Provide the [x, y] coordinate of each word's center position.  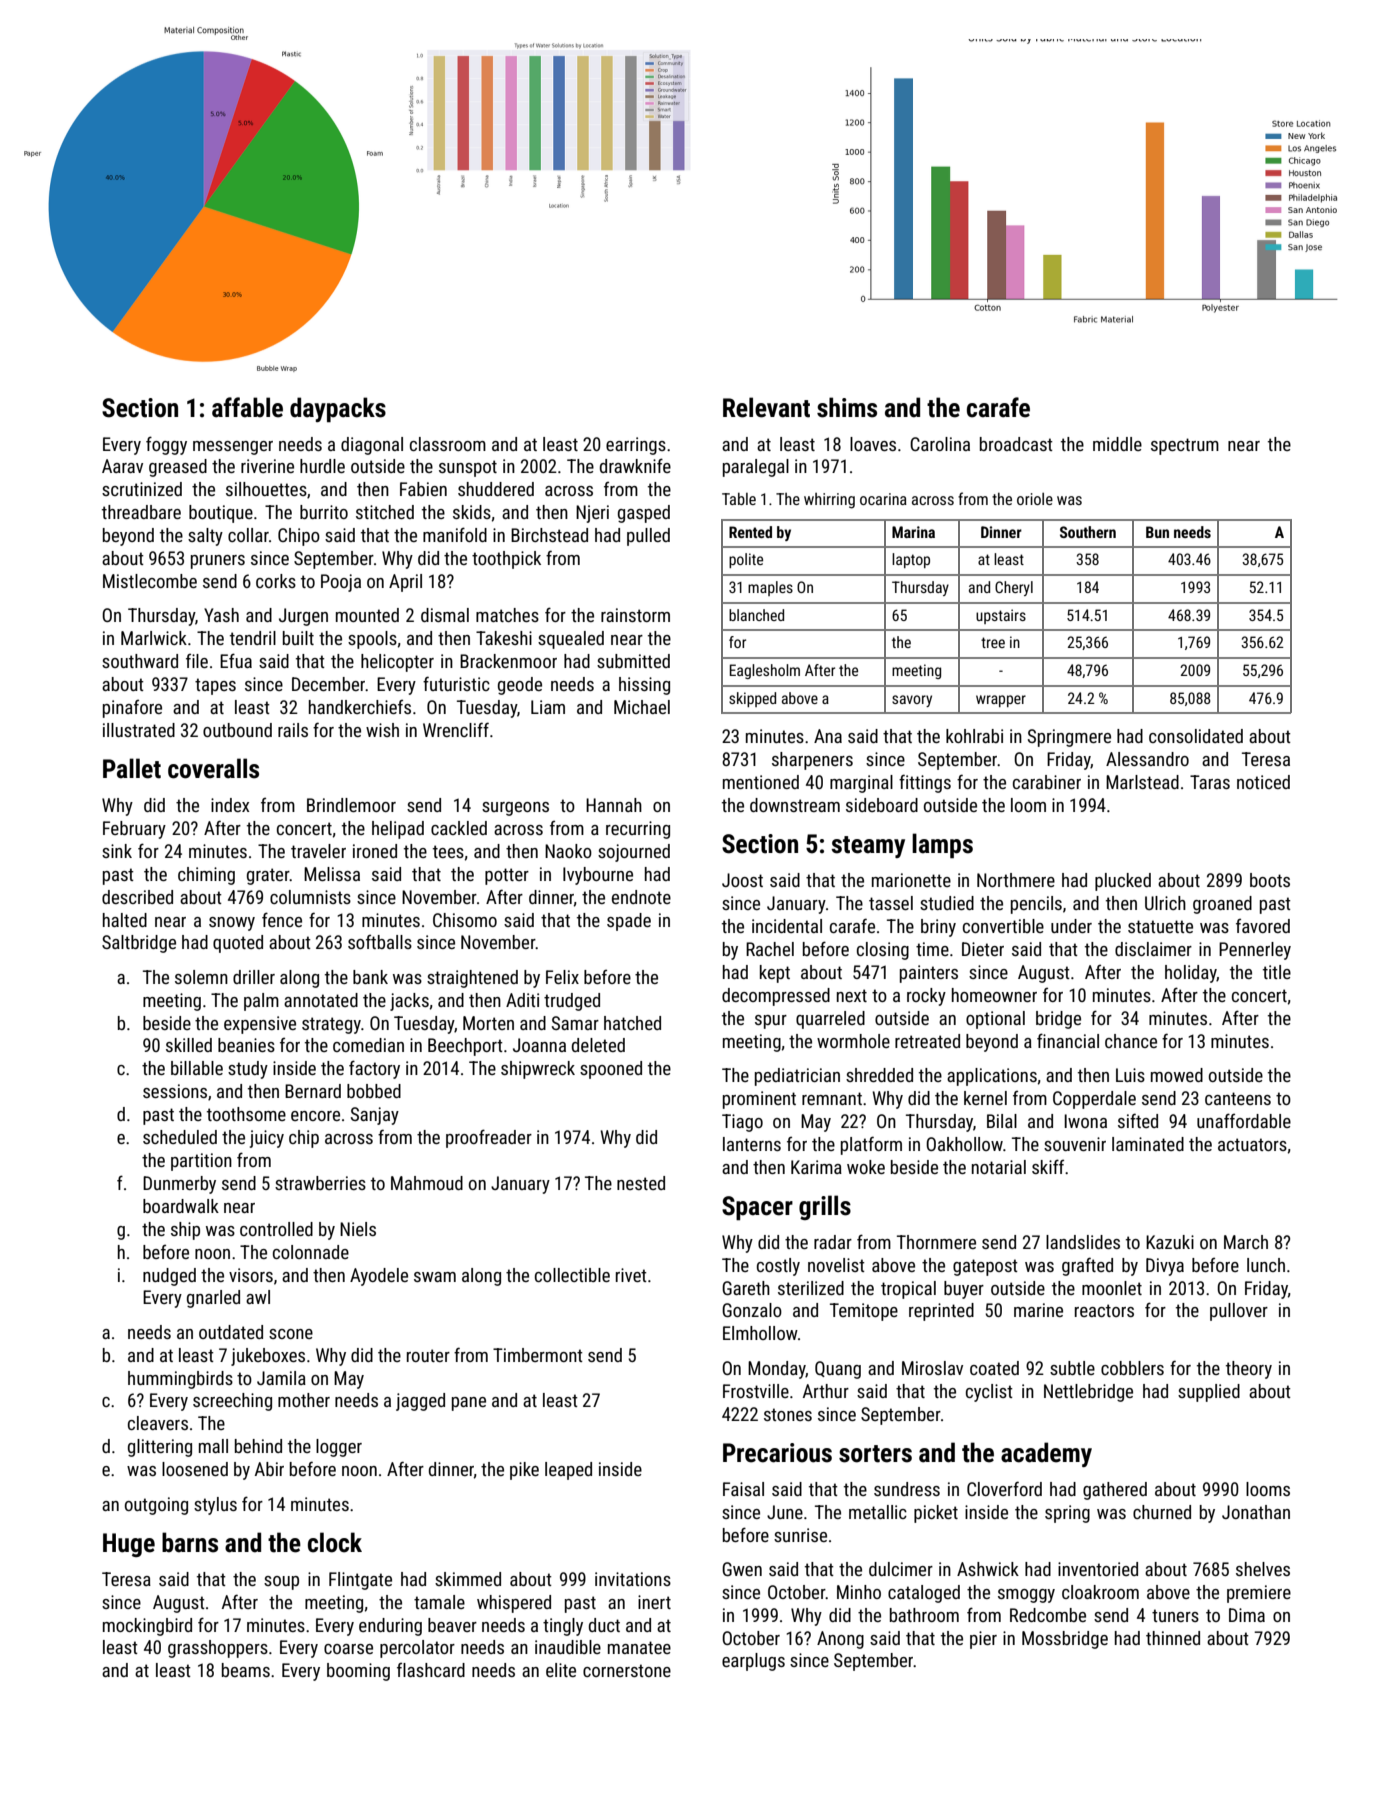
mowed [1177, 1075]
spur [771, 1022]
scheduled [180, 1137]
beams [246, 1670]
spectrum [1185, 446]
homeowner [994, 995]
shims [847, 407]
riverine [267, 466]
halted [125, 920]
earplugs [753, 1662]
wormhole [853, 1041]
